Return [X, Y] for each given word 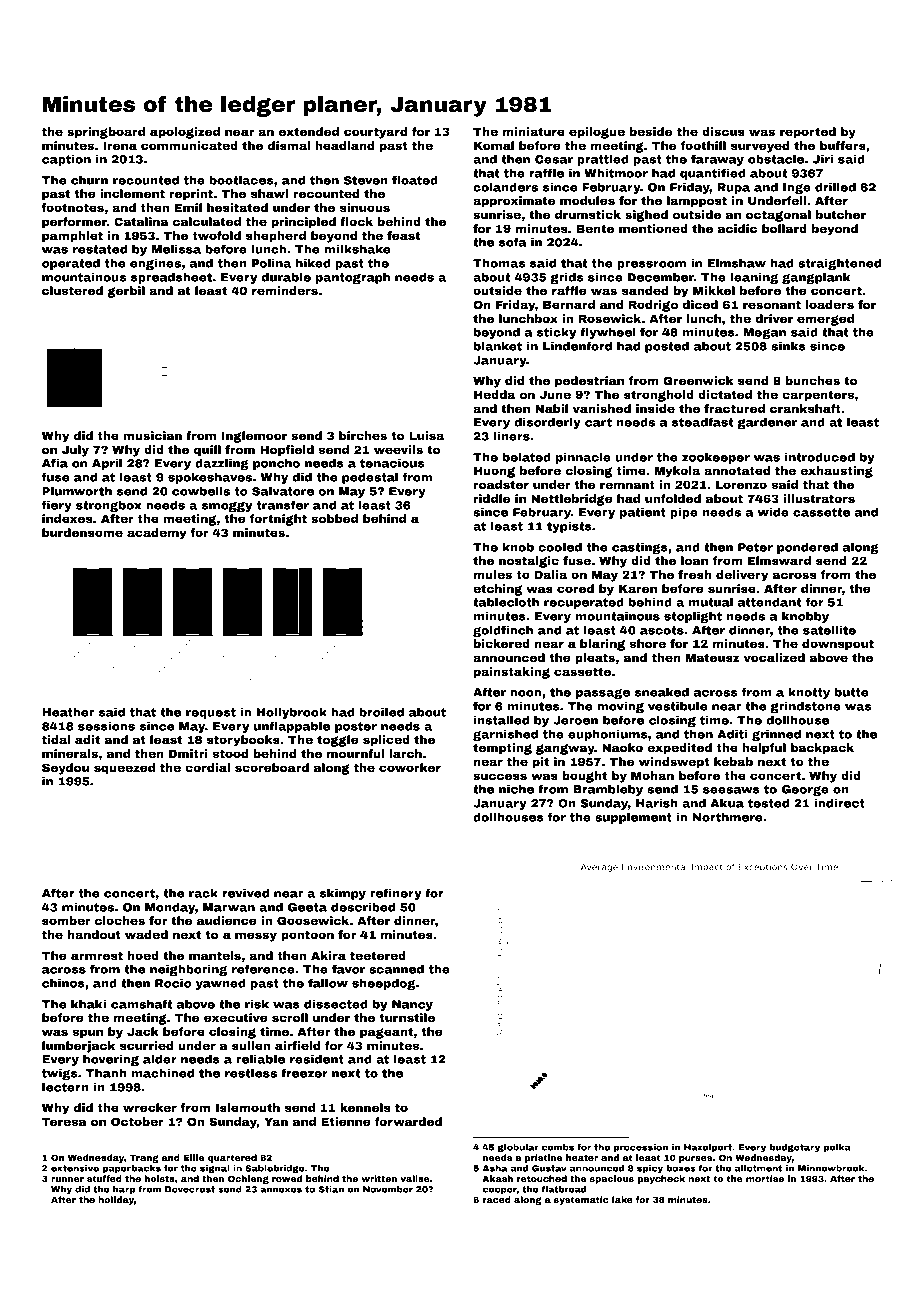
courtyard [376, 133]
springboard [106, 133]
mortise [765, 1178]
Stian [331, 1189]
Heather [68, 712]
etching [497, 590]
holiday [116, 1200]
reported [808, 133]
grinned [776, 735]
